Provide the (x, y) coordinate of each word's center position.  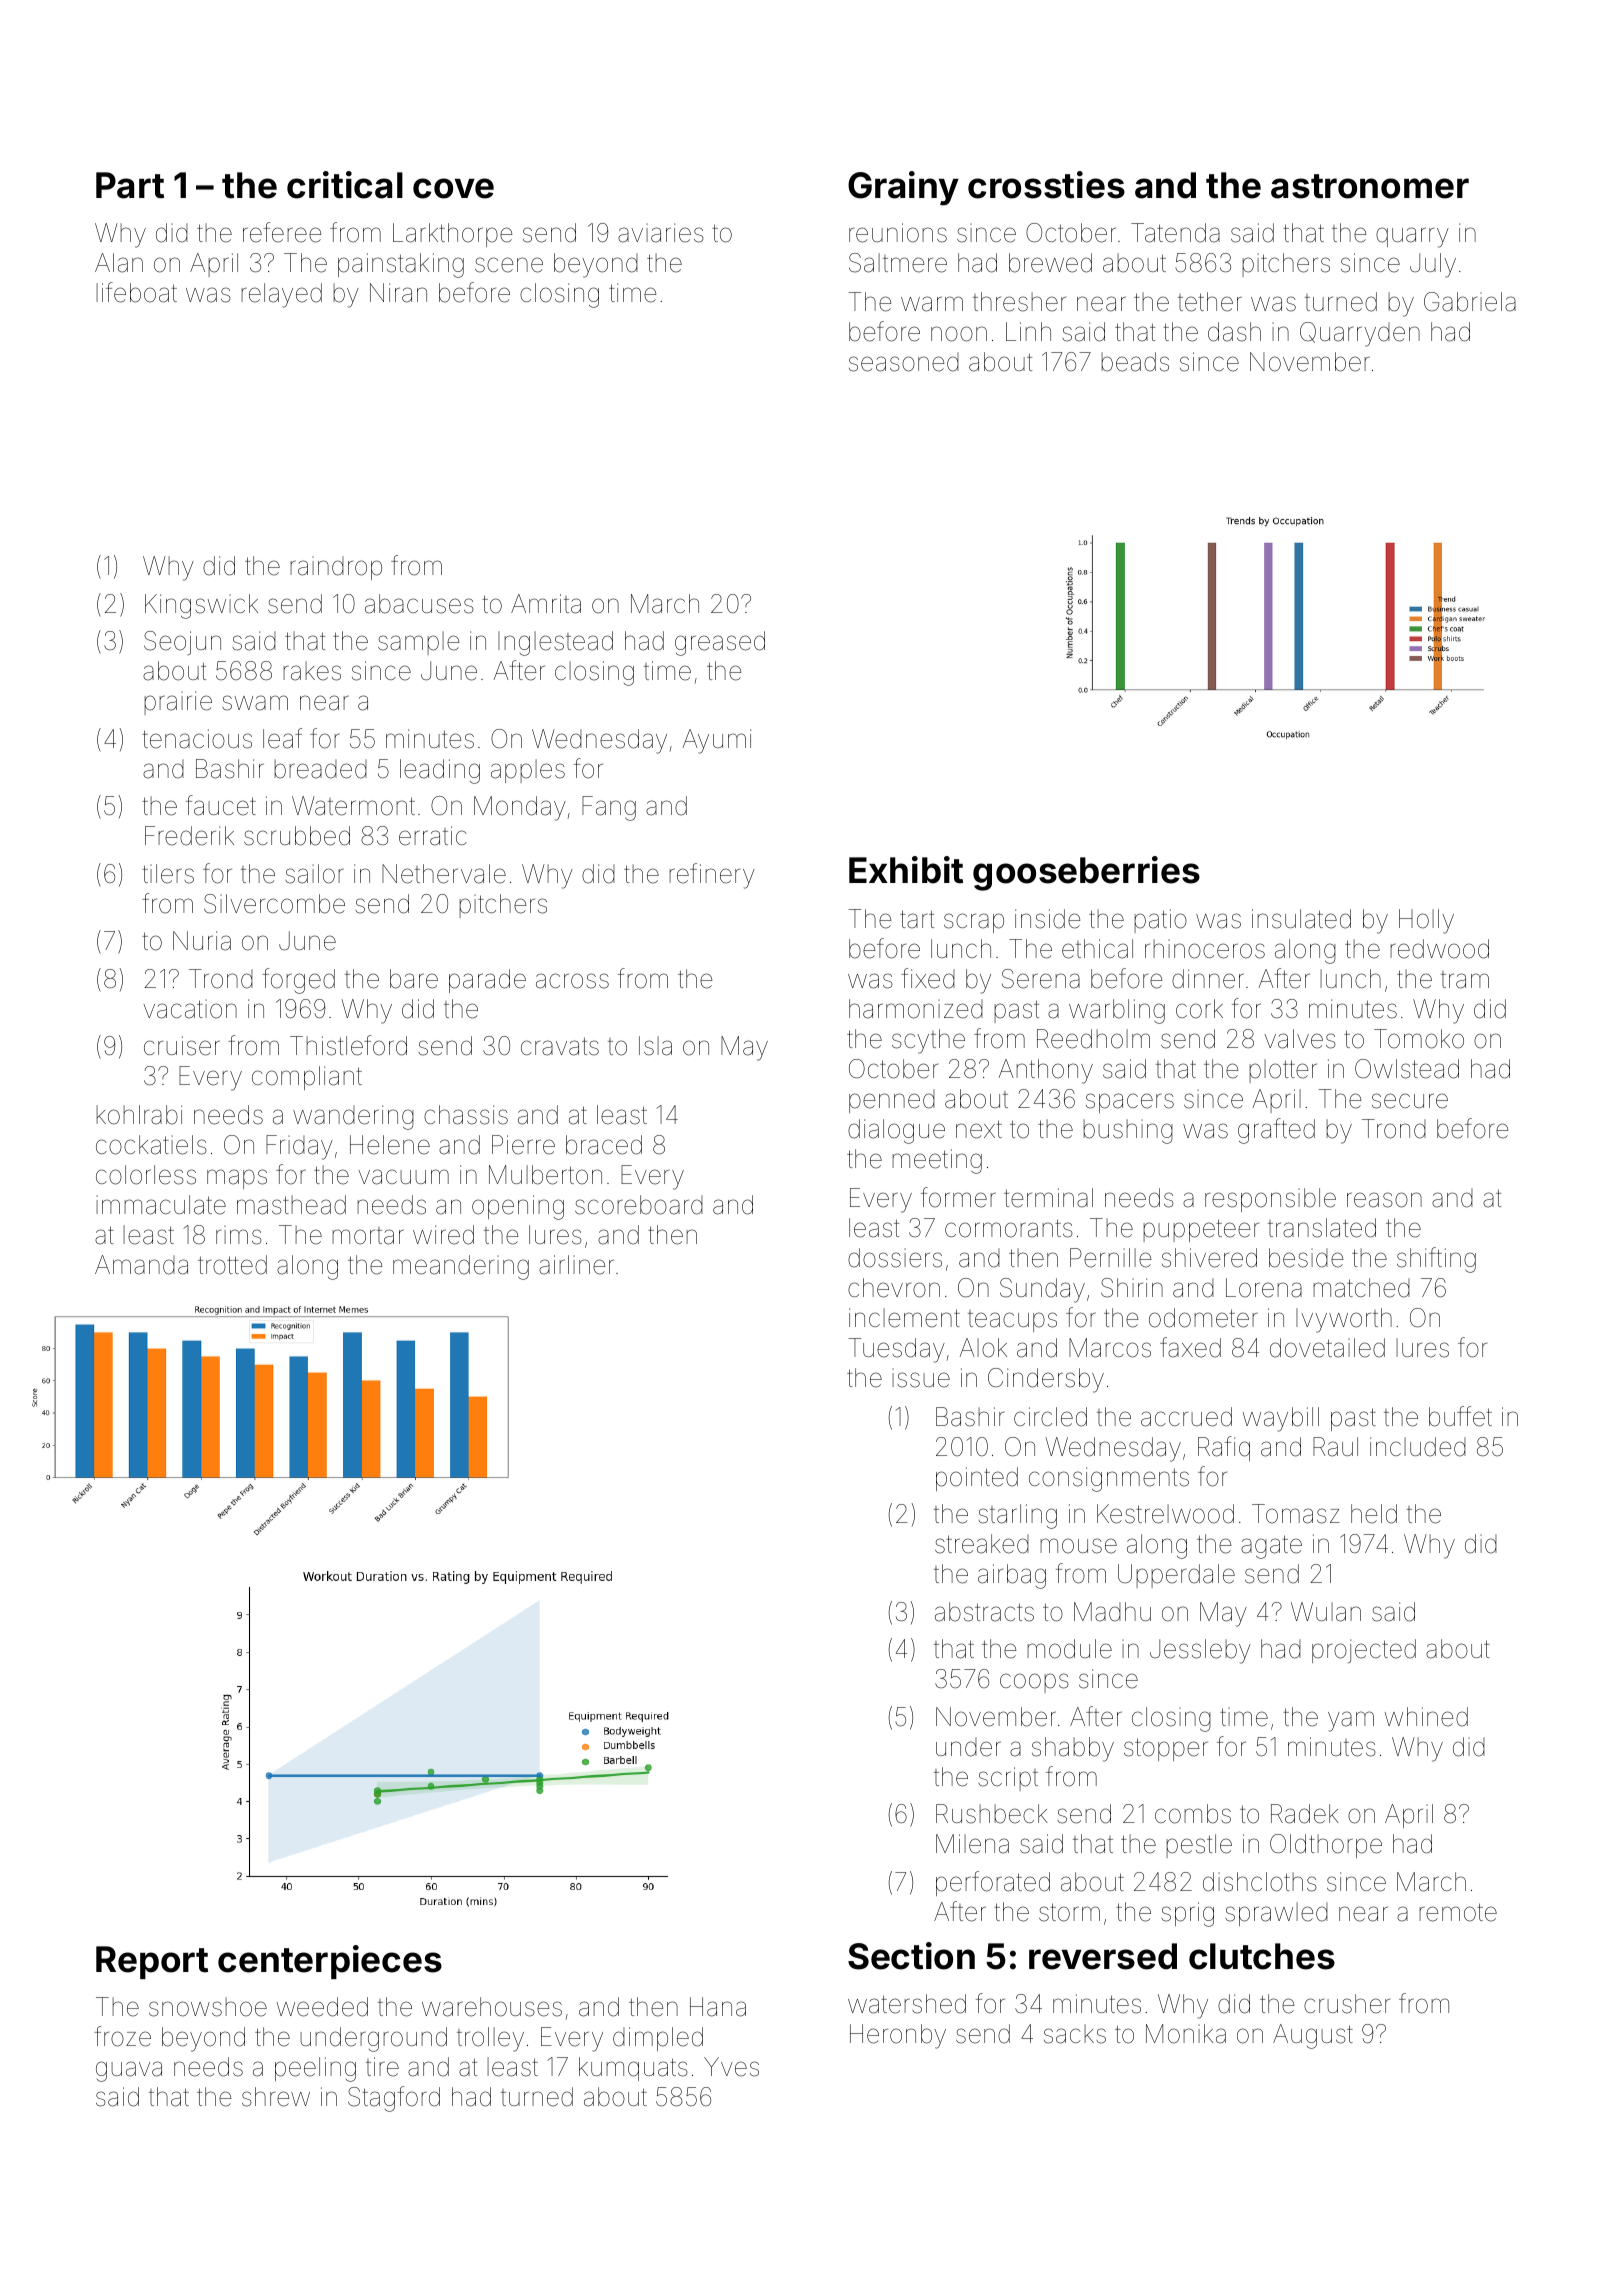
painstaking (401, 265)
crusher (1347, 2004)
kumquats (633, 2069)
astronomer (1370, 186)
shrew (276, 2097)
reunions (898, 233)
